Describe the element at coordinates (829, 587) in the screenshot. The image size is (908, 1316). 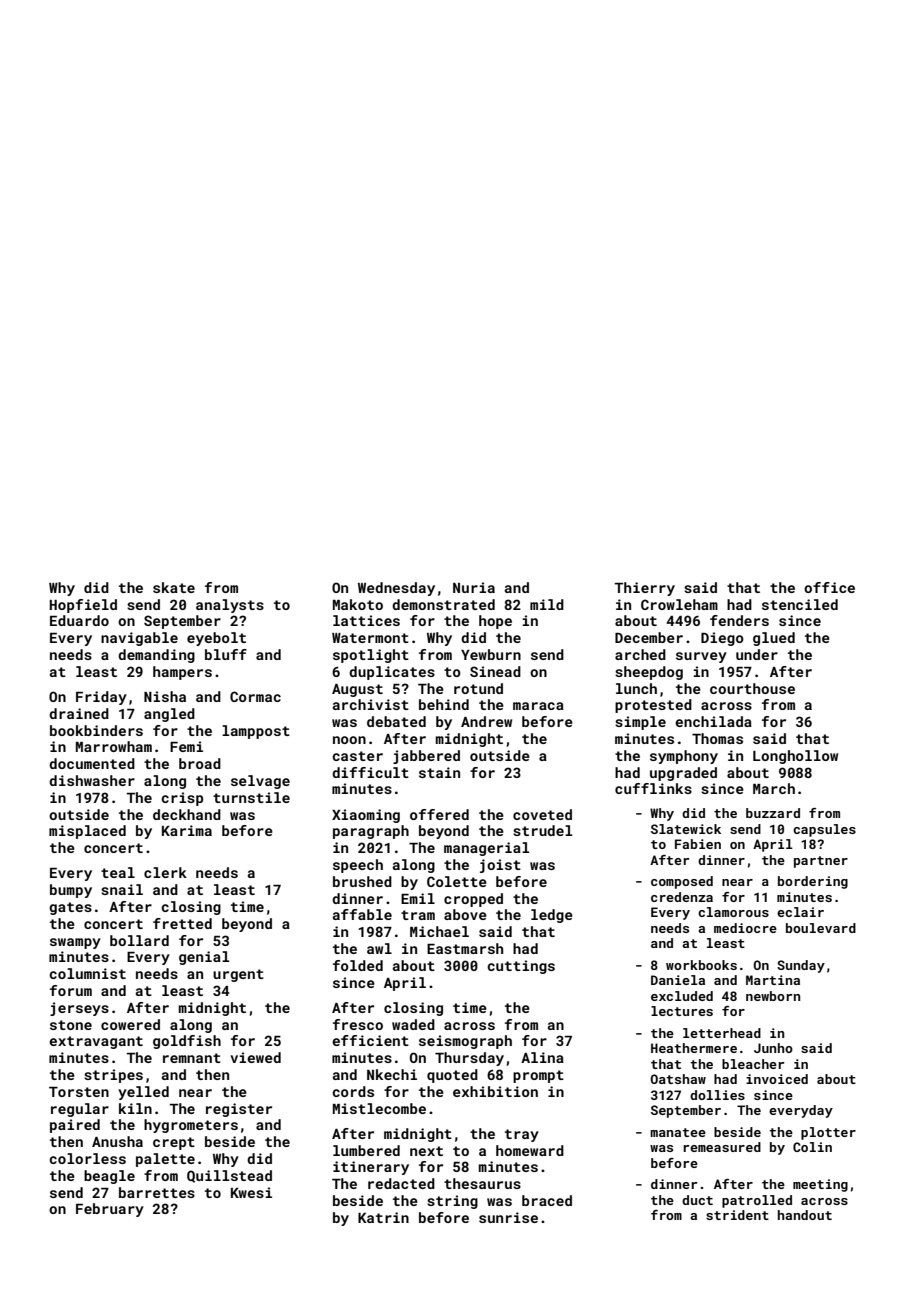
I see `office` at that location.
